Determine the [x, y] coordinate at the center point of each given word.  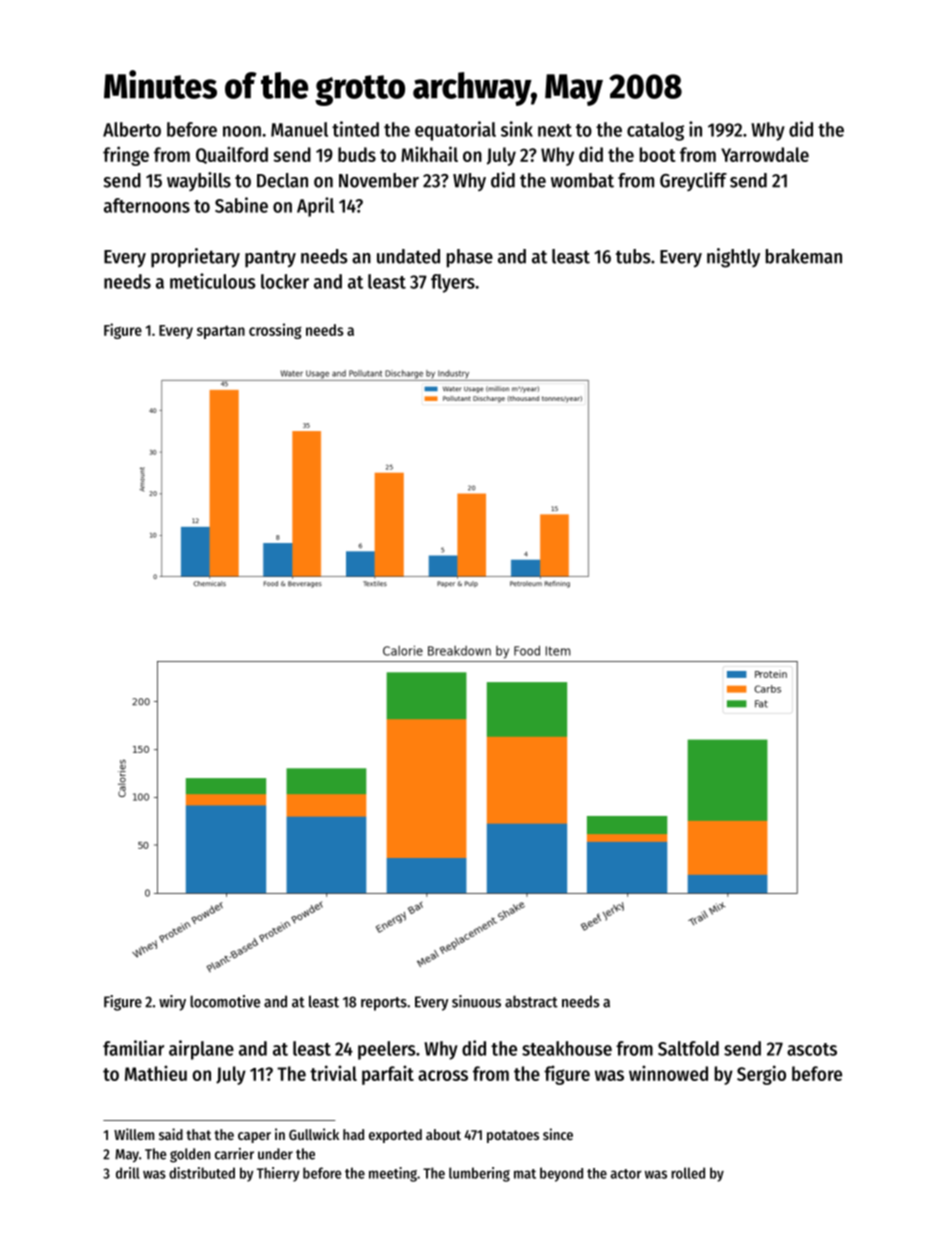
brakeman [804, 256]
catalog [655, 131]
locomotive [225, 1001]
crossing [275, 331]
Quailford [232, 155]
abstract [531, 1001]
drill [128, 1173]
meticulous [213, 281]
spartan [221, 332]
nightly [733, 258]
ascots [812, 1049]
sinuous [476, 1001]
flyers [453, 283]
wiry [172, 1003]
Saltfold [688, 1048]
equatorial [455, 131]
